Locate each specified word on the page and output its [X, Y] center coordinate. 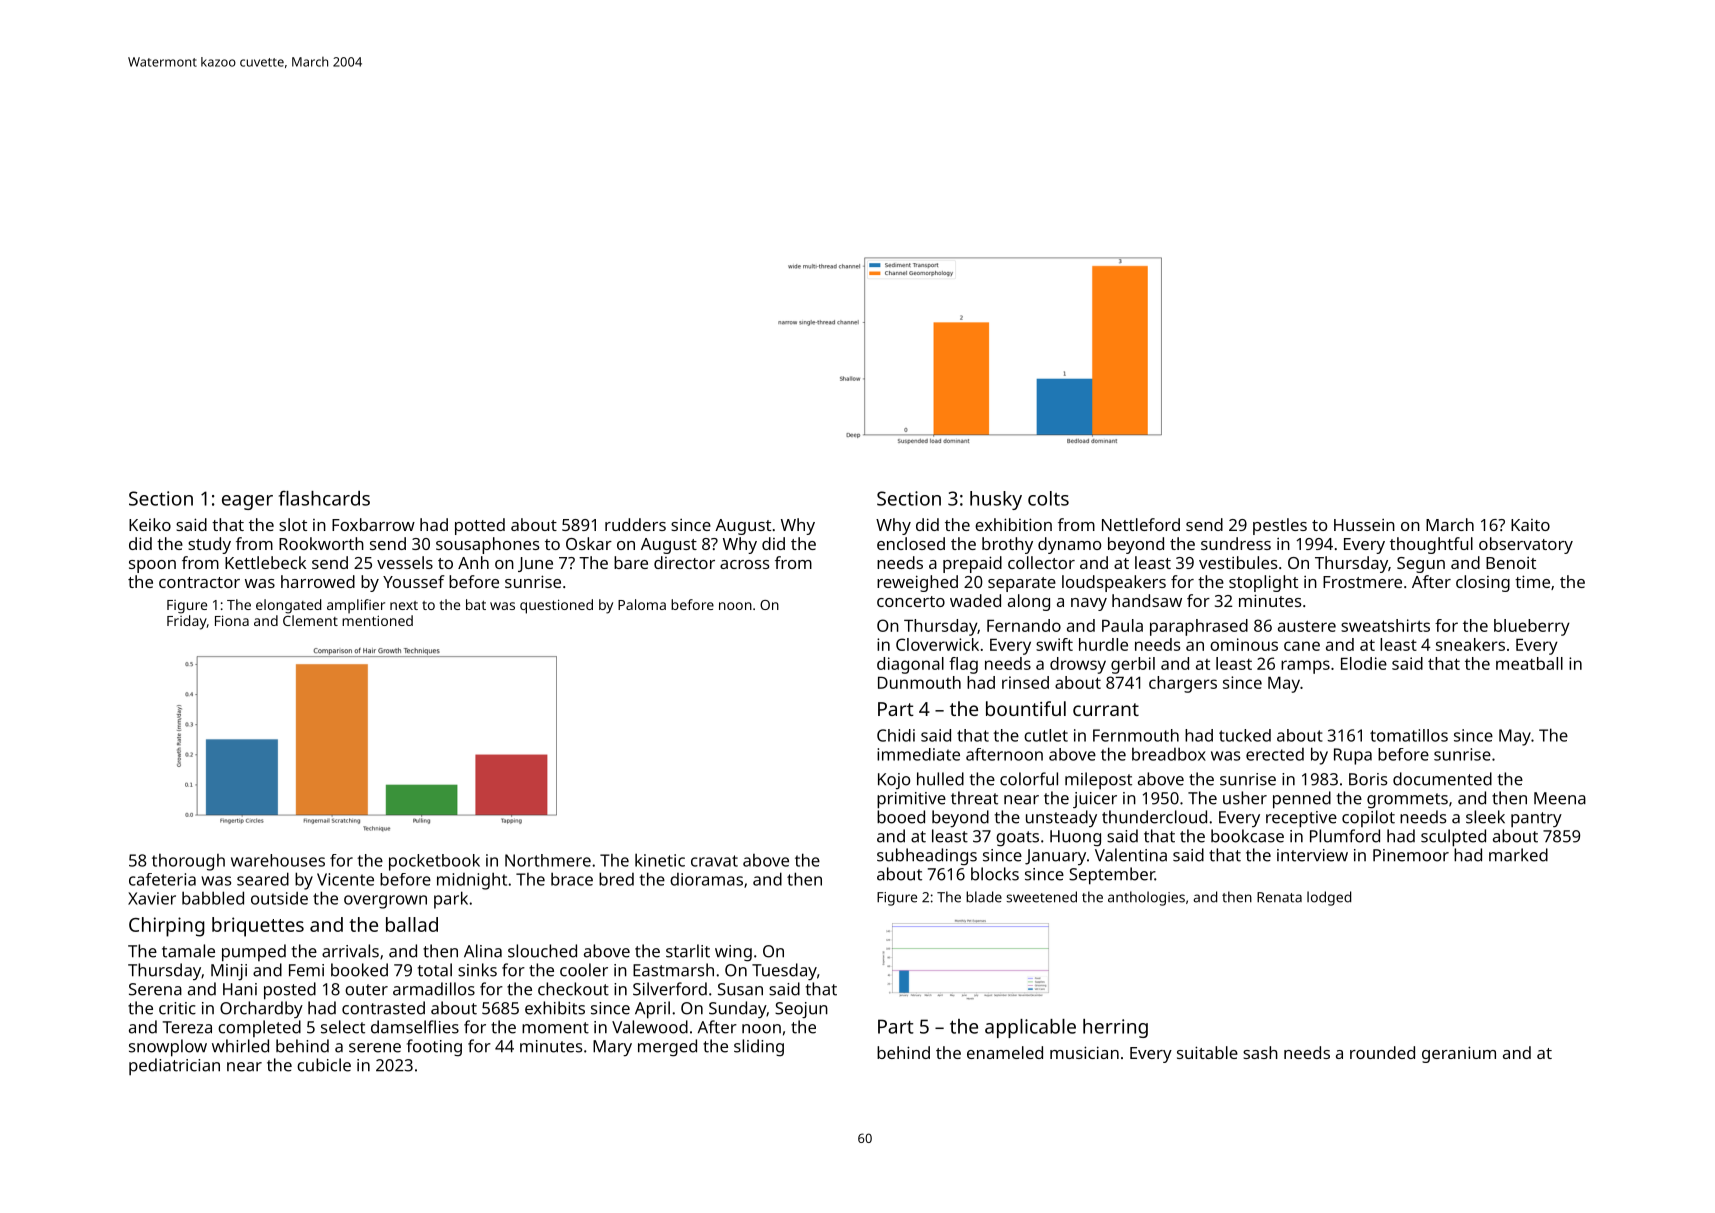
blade [984, 897]
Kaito [1530, 525]
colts [1048, 498]
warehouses [278, 860]
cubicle [324, 1065]
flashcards [324, 498]
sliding [759, 1048]
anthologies [1146, 898]
